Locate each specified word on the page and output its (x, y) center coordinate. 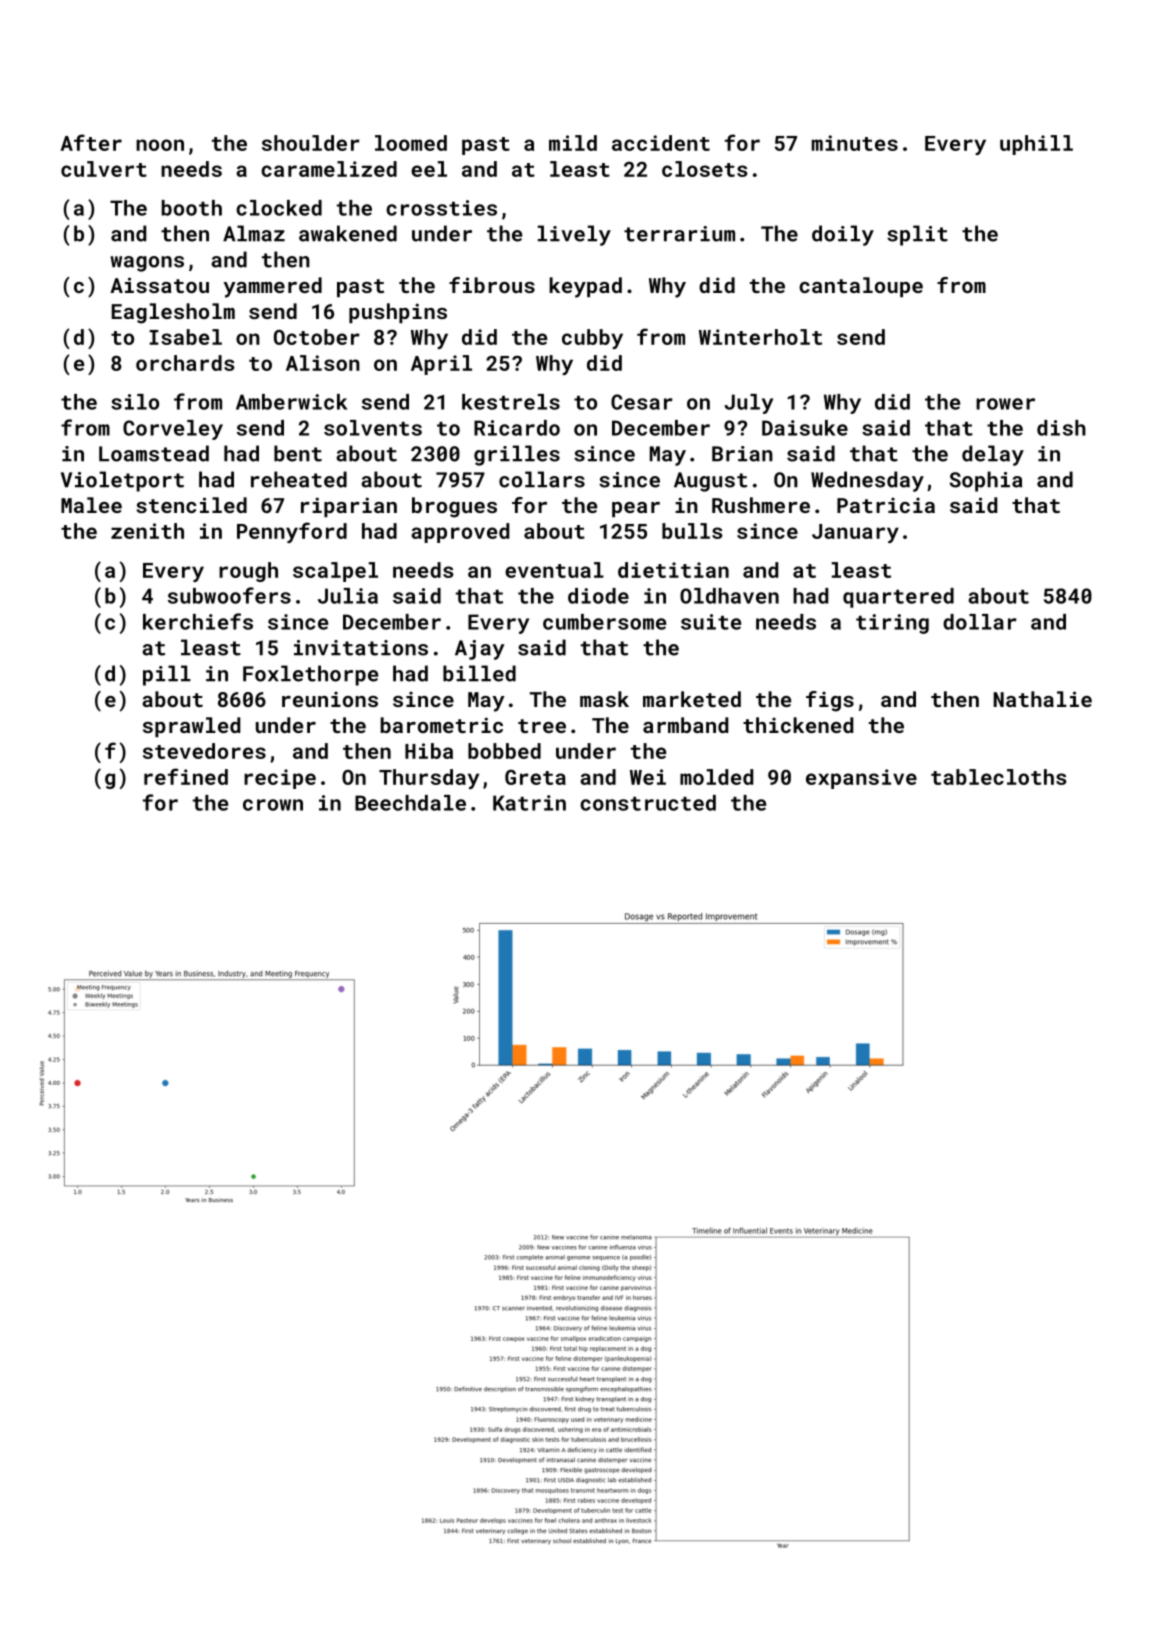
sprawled (191, 727)
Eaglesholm (173, 313)
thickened (798, 725)
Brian (742, 454)
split (917, 235)
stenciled (191, 505)
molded (716, 777)
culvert (104, 169)
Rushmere (761, 505)
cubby (592, 339)
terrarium (679, 234)
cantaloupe (861, 287)
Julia (348, 596)
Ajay (480, 650)
